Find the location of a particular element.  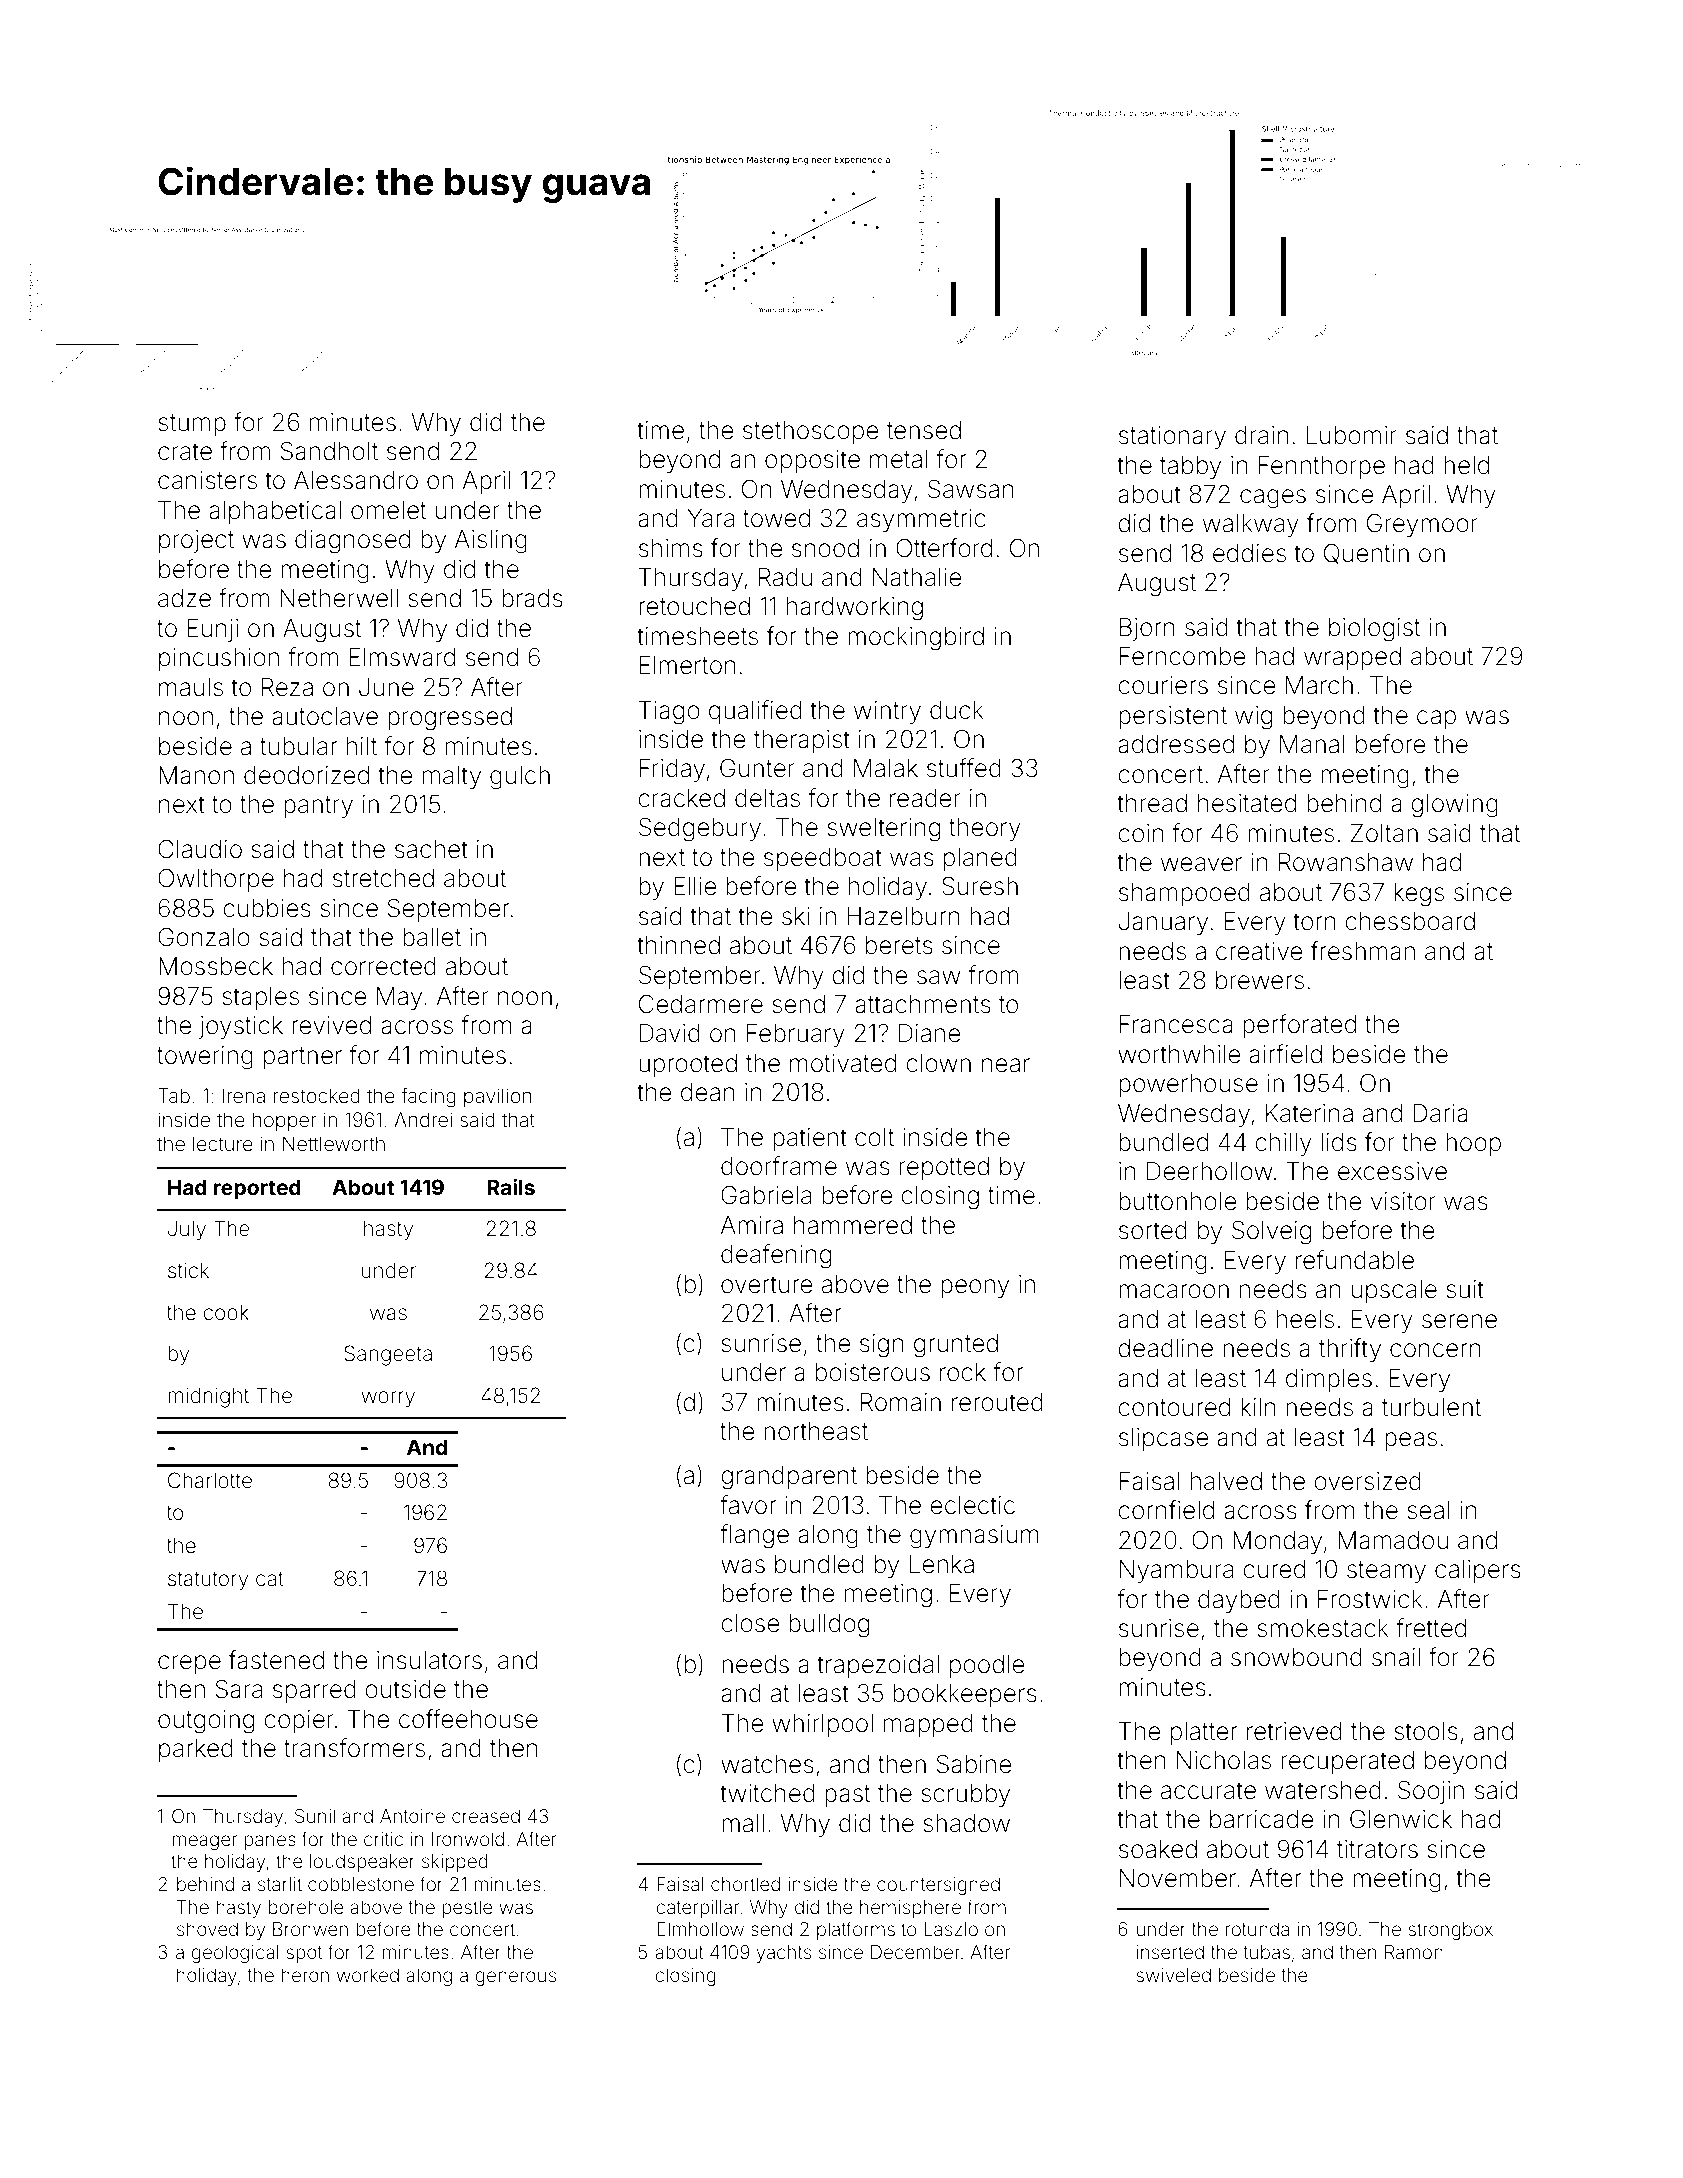

favor is located at coordinates (748, 1505).
